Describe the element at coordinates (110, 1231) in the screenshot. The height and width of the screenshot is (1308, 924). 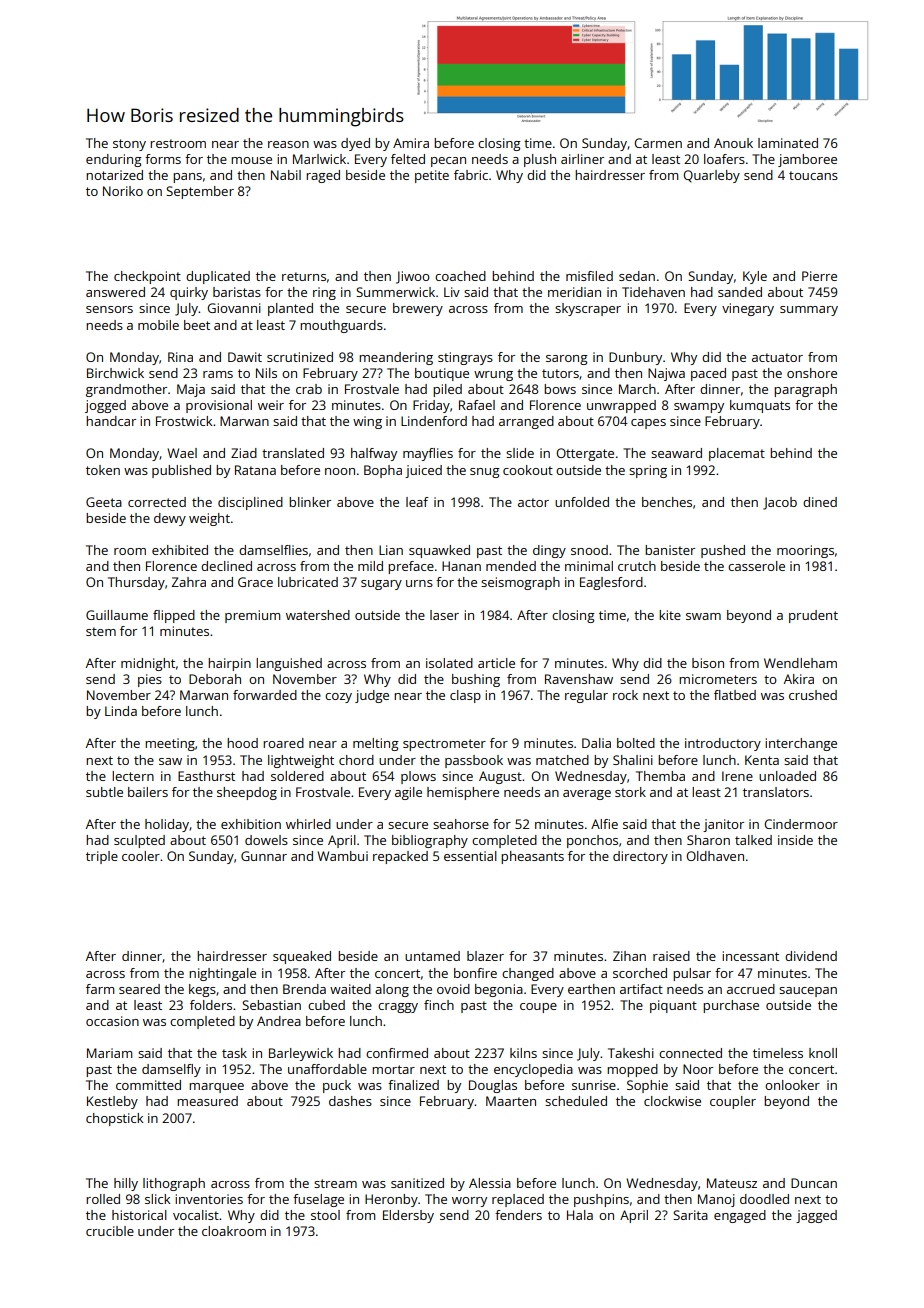
I see `crucible` at that location.
